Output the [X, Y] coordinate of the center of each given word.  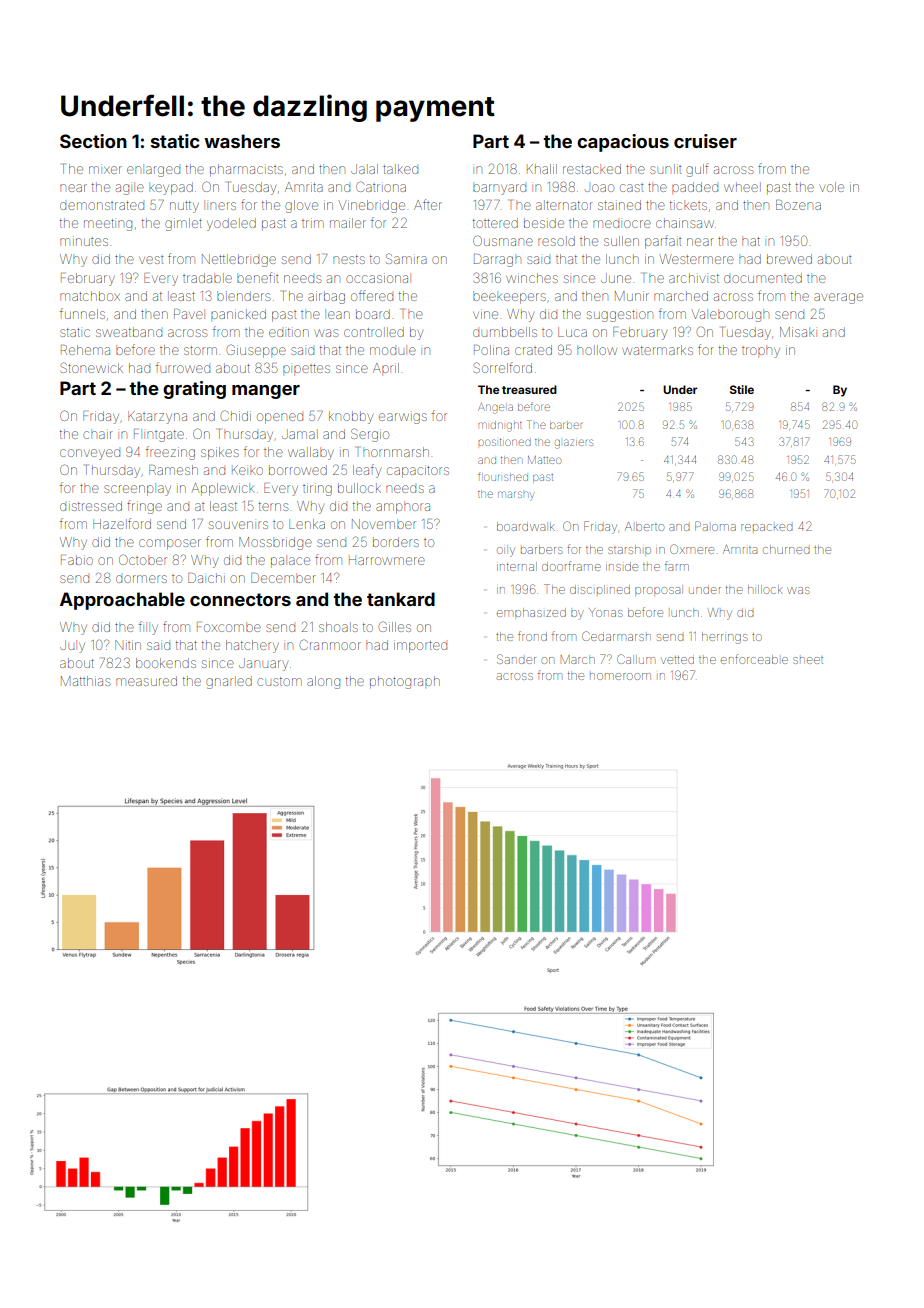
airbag [326, 297]
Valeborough [730, 316]
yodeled [231, 224]
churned [786, 549]
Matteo [544, 460]
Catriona [381, 186]
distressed [91, 506]
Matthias [85, 681]
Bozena [798, 205]
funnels [82, 313]
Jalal [364, 169]
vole [832, 187]
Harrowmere [387, 561]
